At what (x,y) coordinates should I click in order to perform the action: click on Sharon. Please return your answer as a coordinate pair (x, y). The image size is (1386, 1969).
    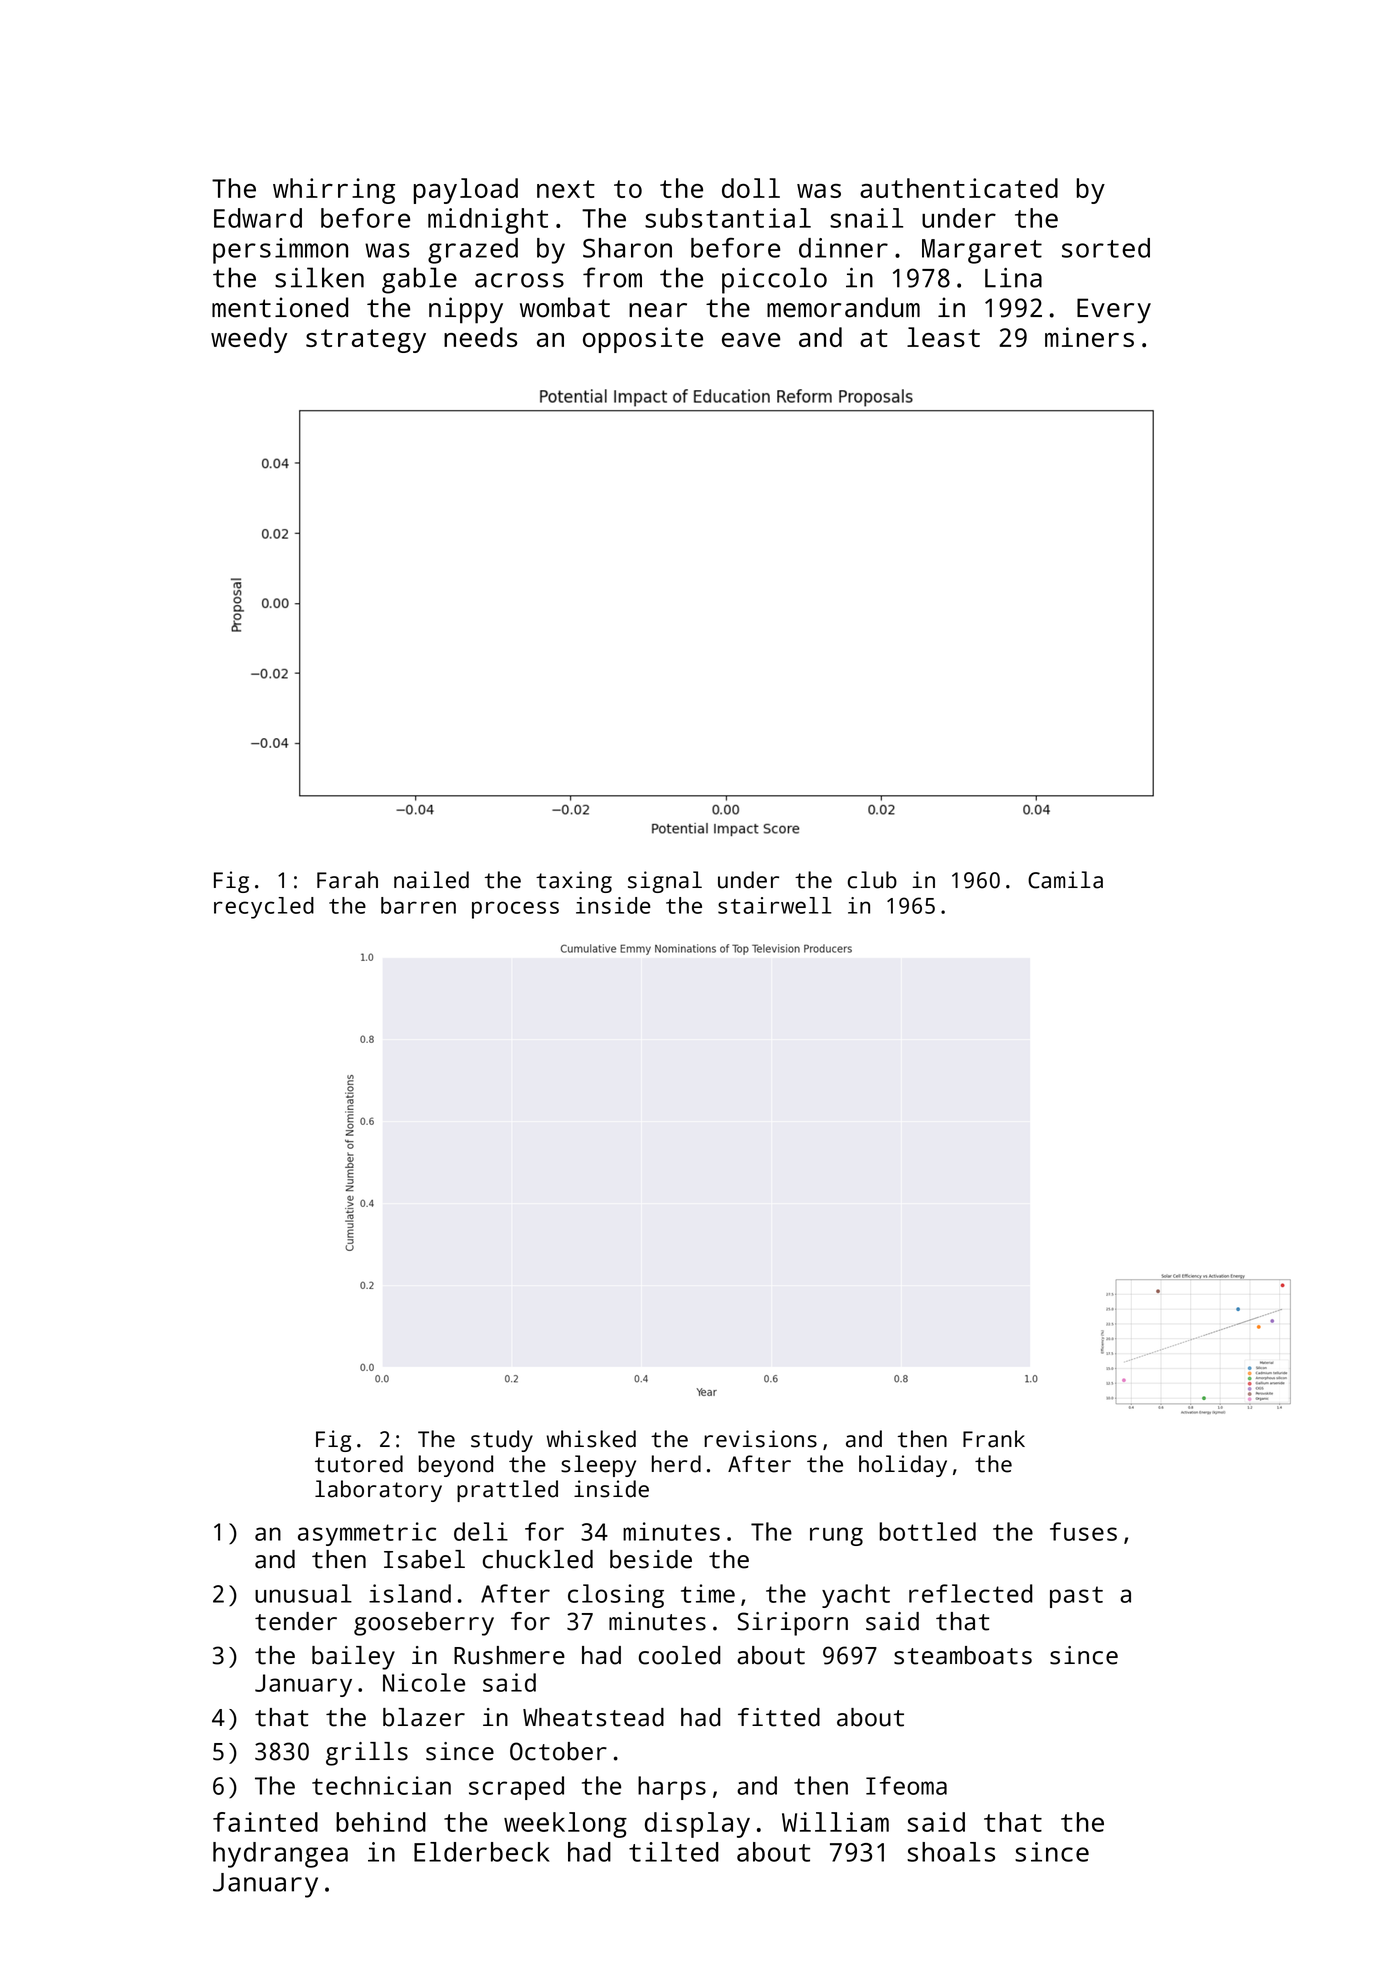
    Looking at the image, I should click on (627, 248).
